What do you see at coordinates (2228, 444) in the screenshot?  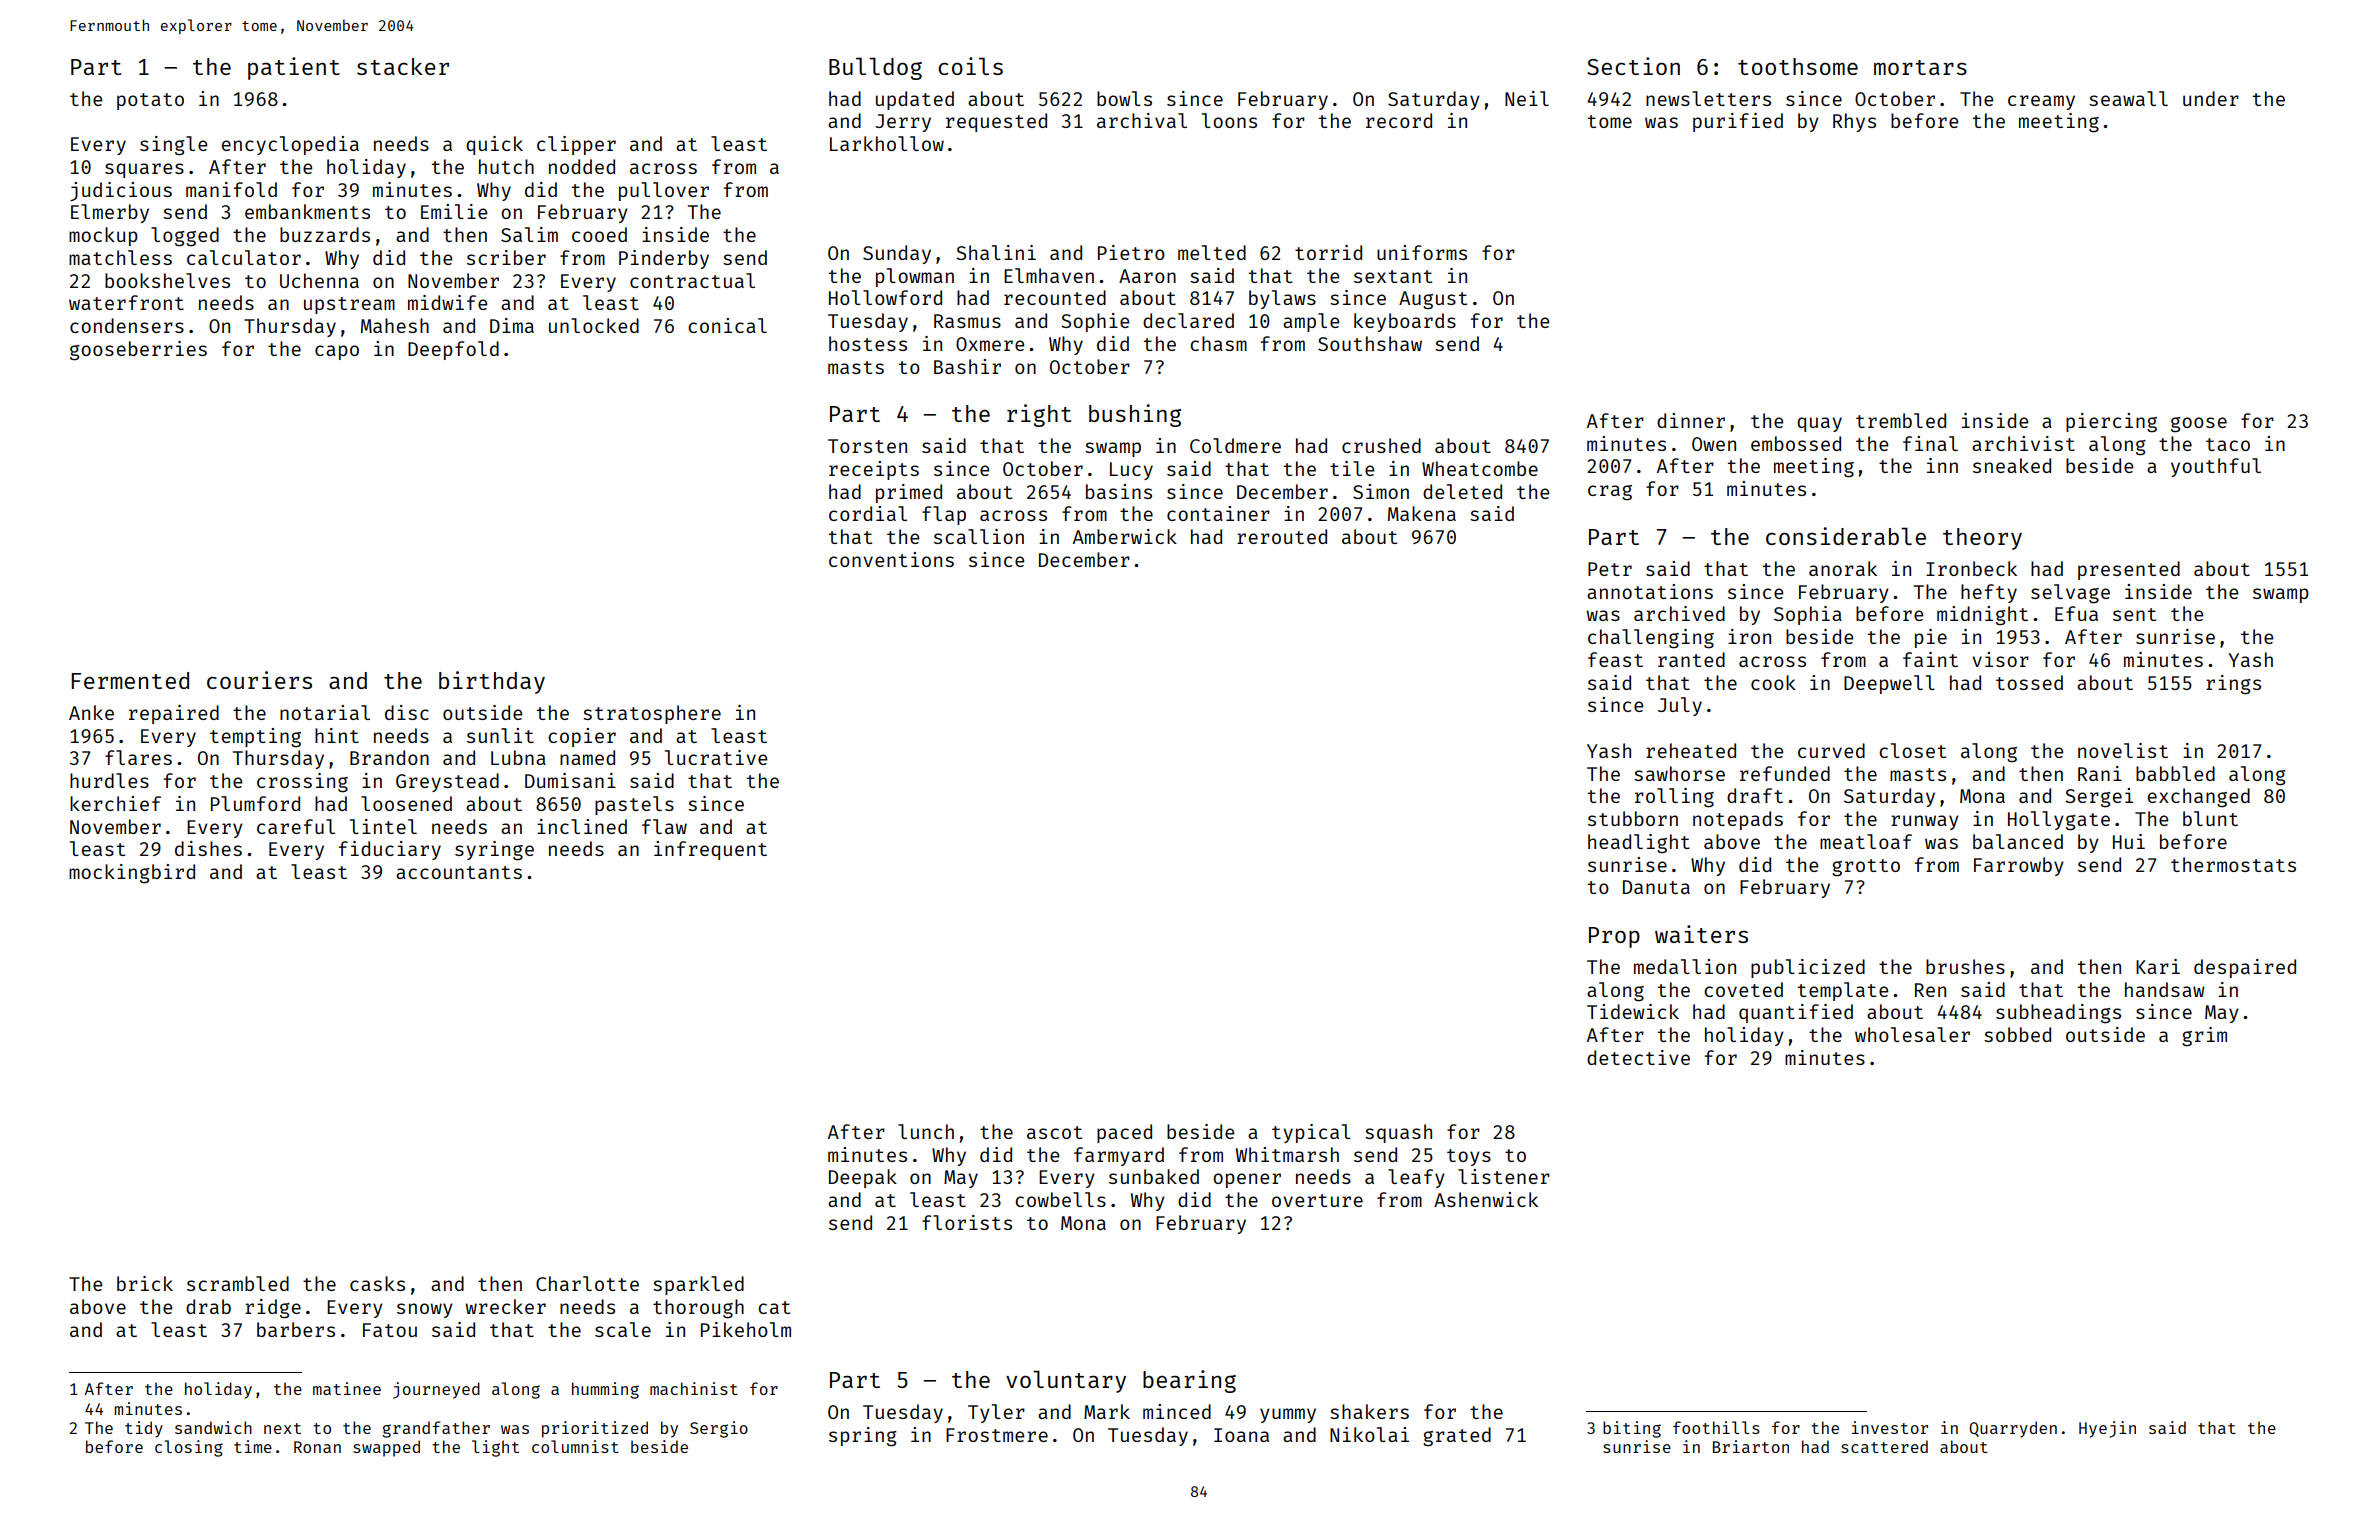 I see `taco` at bounding box center [2228, 444].
